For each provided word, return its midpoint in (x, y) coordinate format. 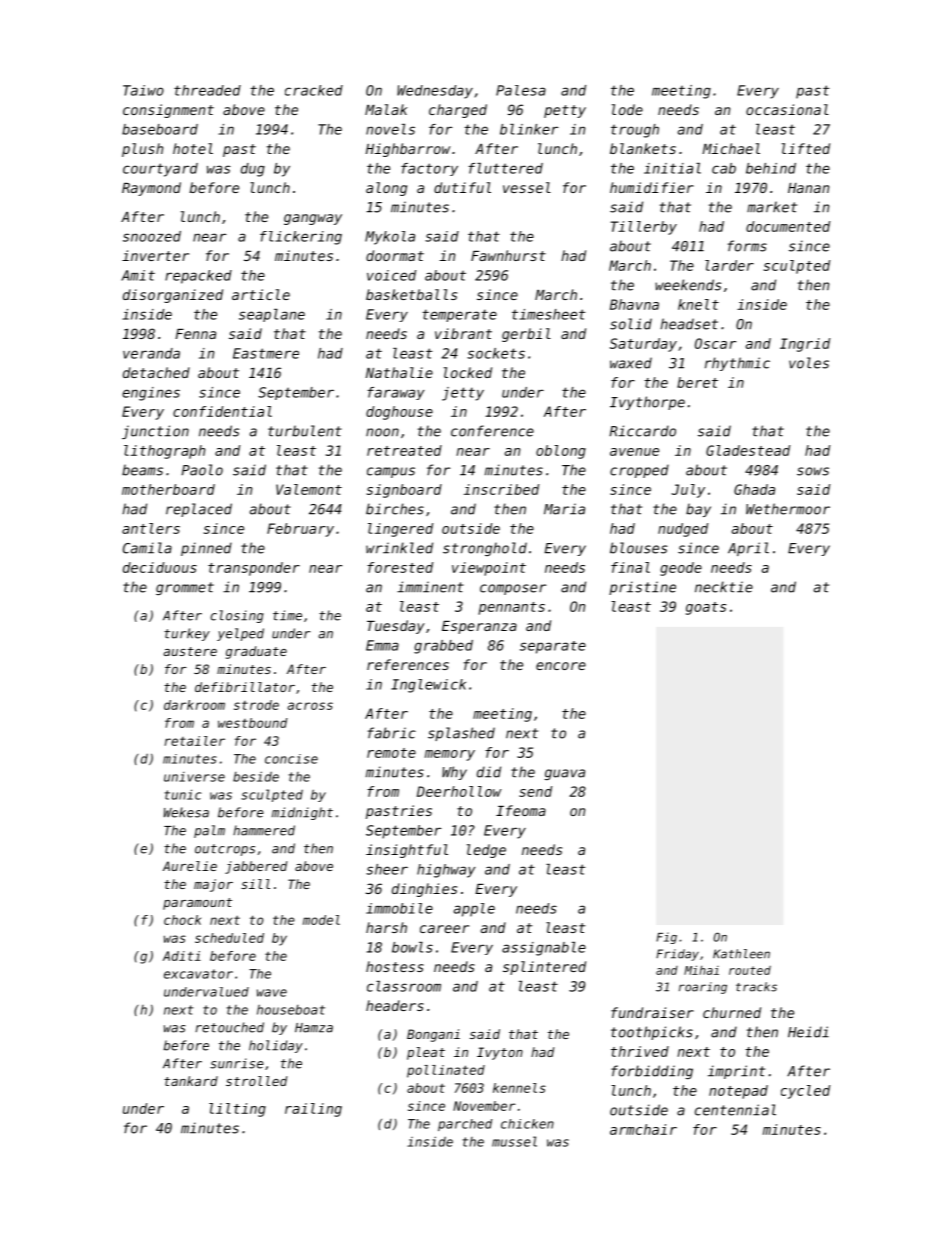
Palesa (521, 90)
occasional (787, 109)
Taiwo (143, 90)
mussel (514, 1141)
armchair (643, 1129)
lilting (237, 1110)
